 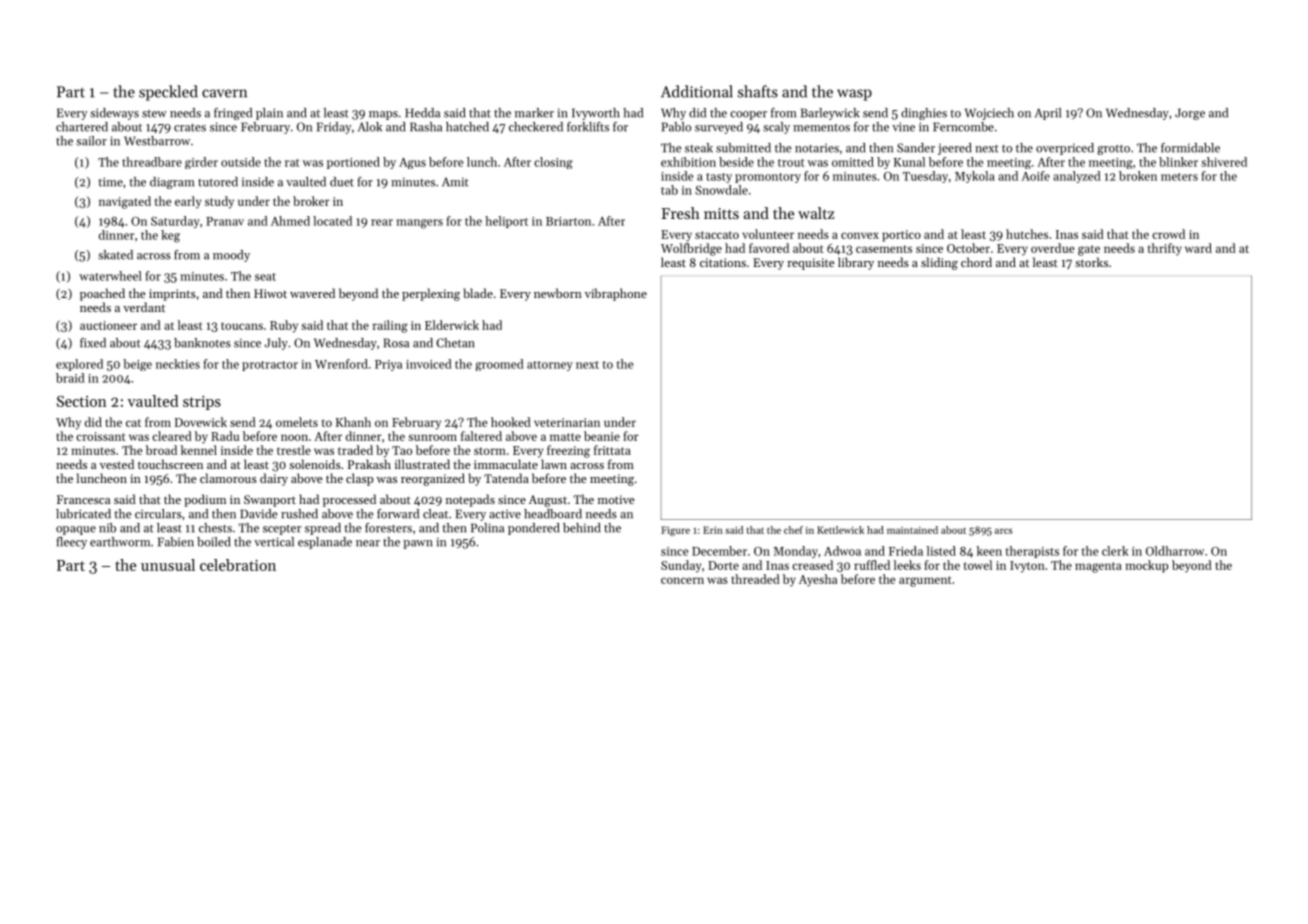 What do you see at coordinates (325, 543) in the image?
I see `esplanade` at bounding box center [325, 543].
